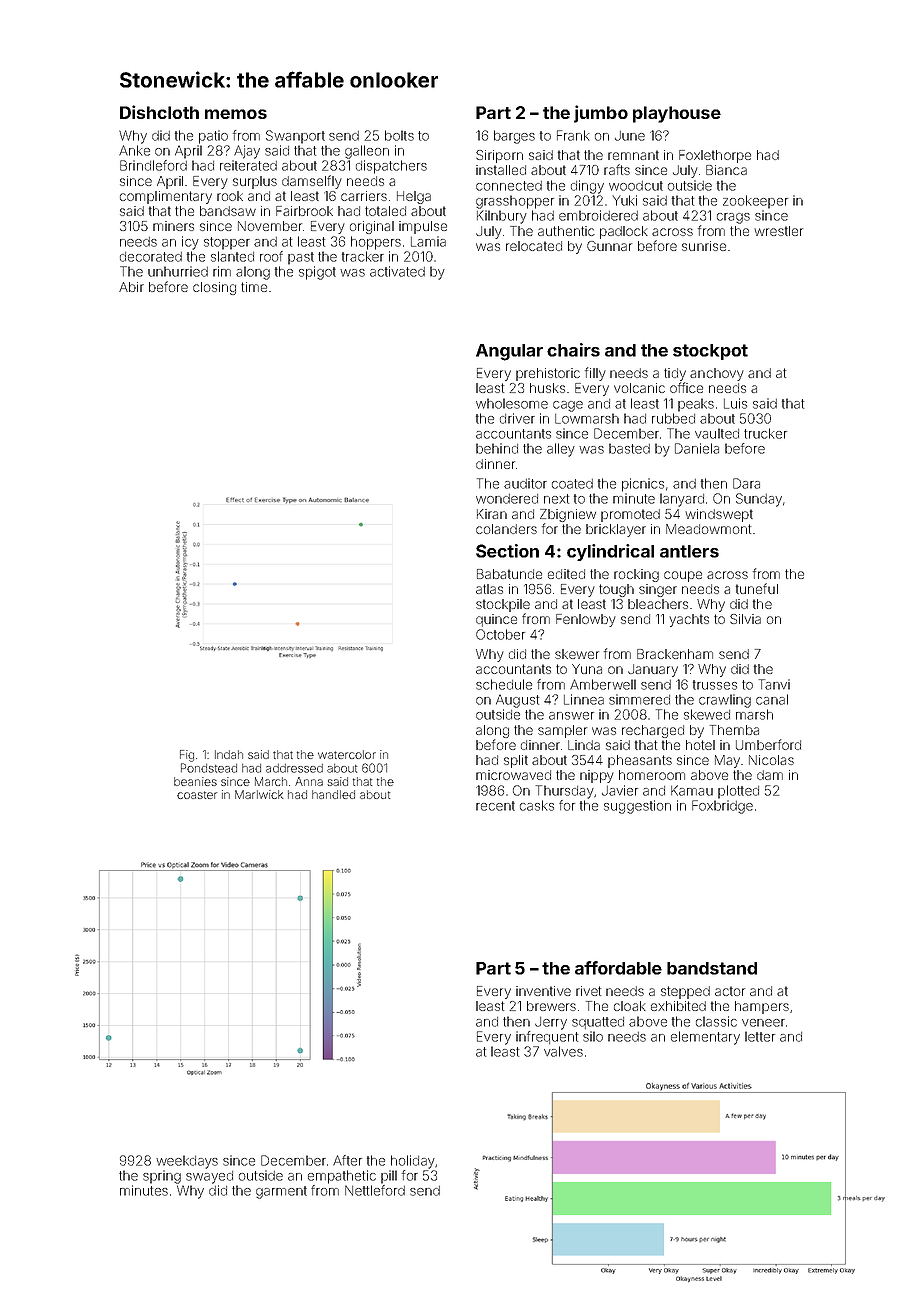 This screenshot has width=924, height=1311. Describe the element at coordinates (658, 590) in the screenshot. I see `singer` at that location.
